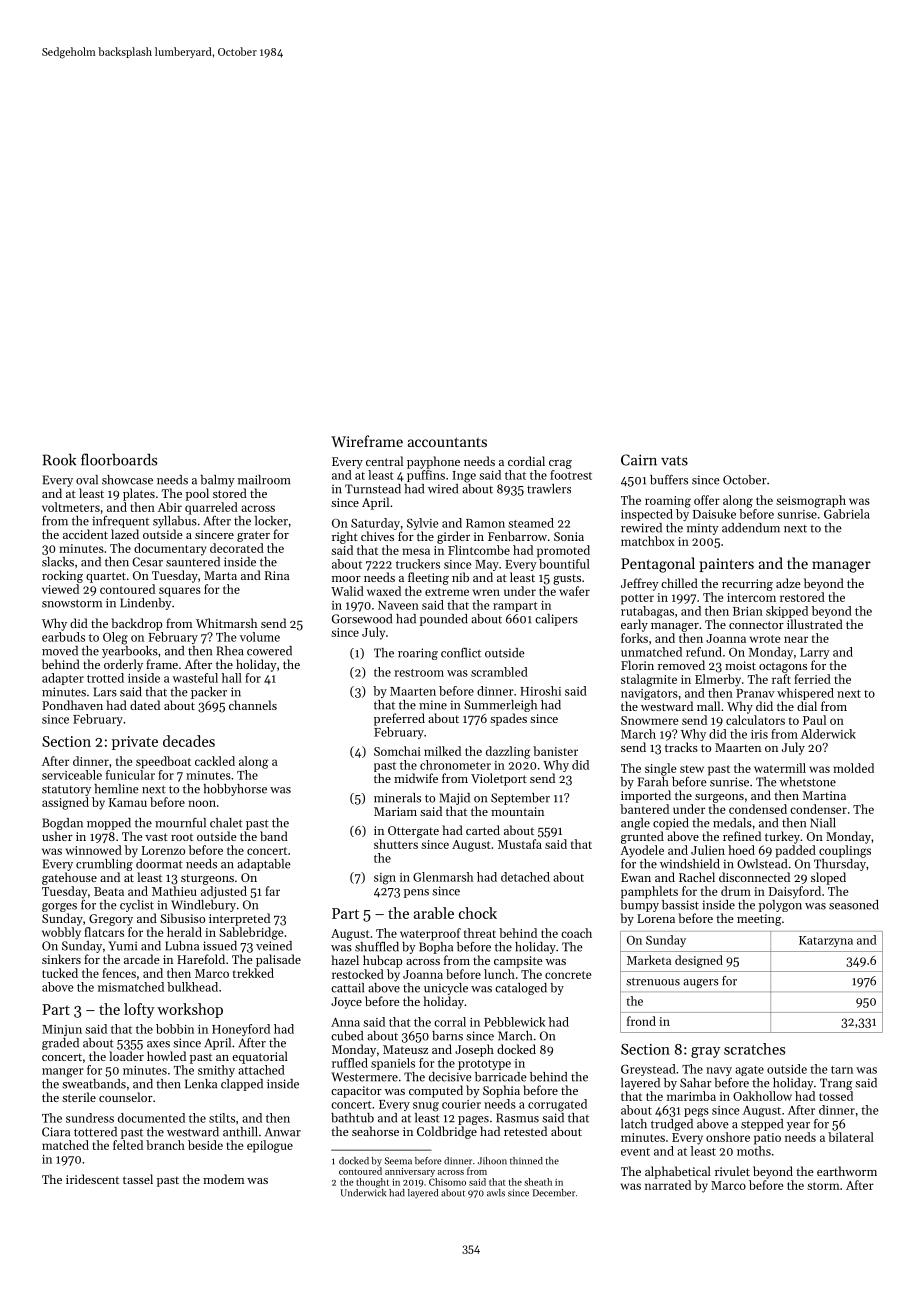 This image has height=1308, width=924. I want to click on graded, so click(60, 1044).
